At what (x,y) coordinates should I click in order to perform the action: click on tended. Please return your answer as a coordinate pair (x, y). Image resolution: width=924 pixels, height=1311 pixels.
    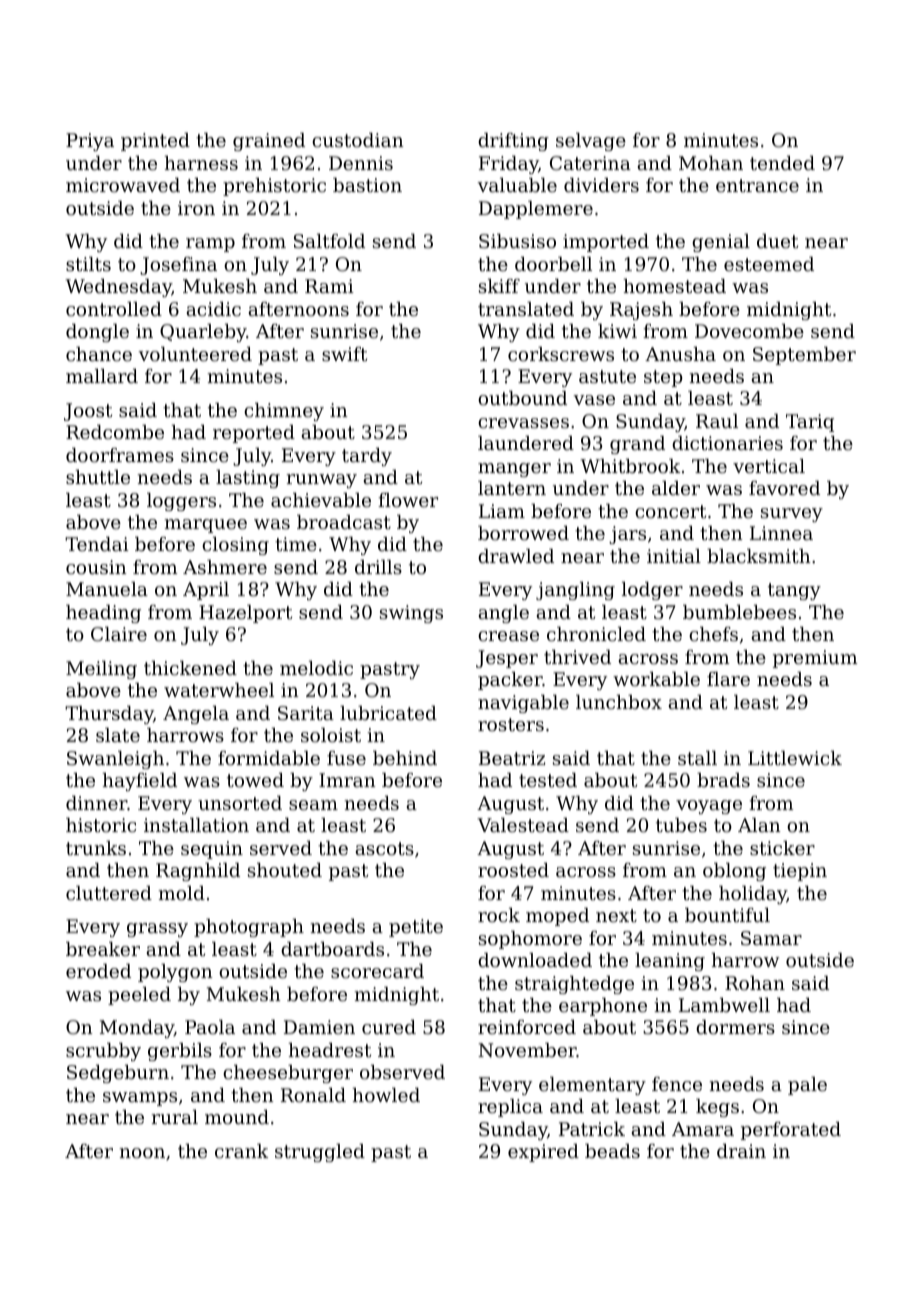
    Looking at the image, I should click on (782, 163).
